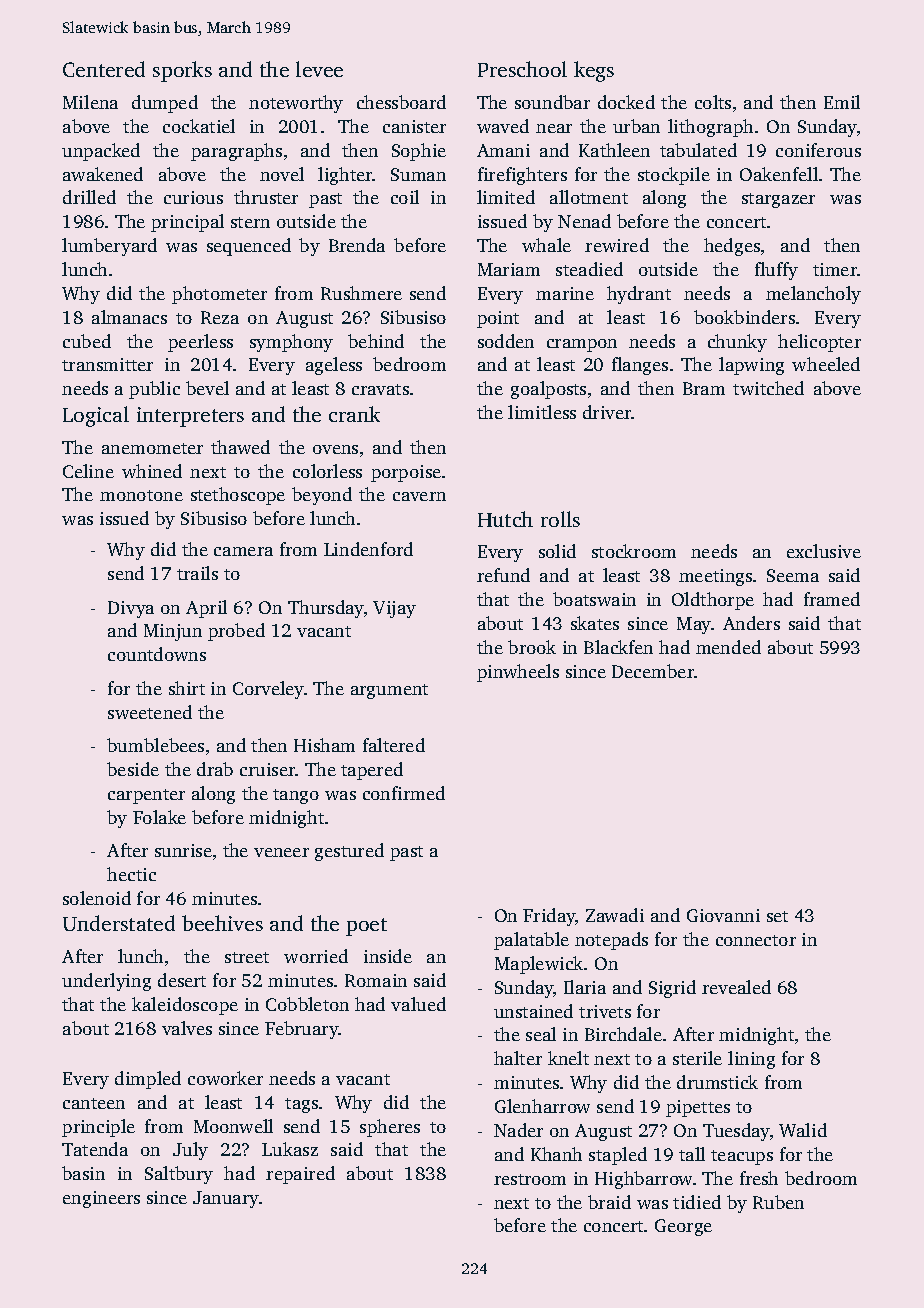 The image size is (924, 1308). What do you see at coordinates (713, 102) in the page?
I see `colts` at bounding box center [713, 102].
